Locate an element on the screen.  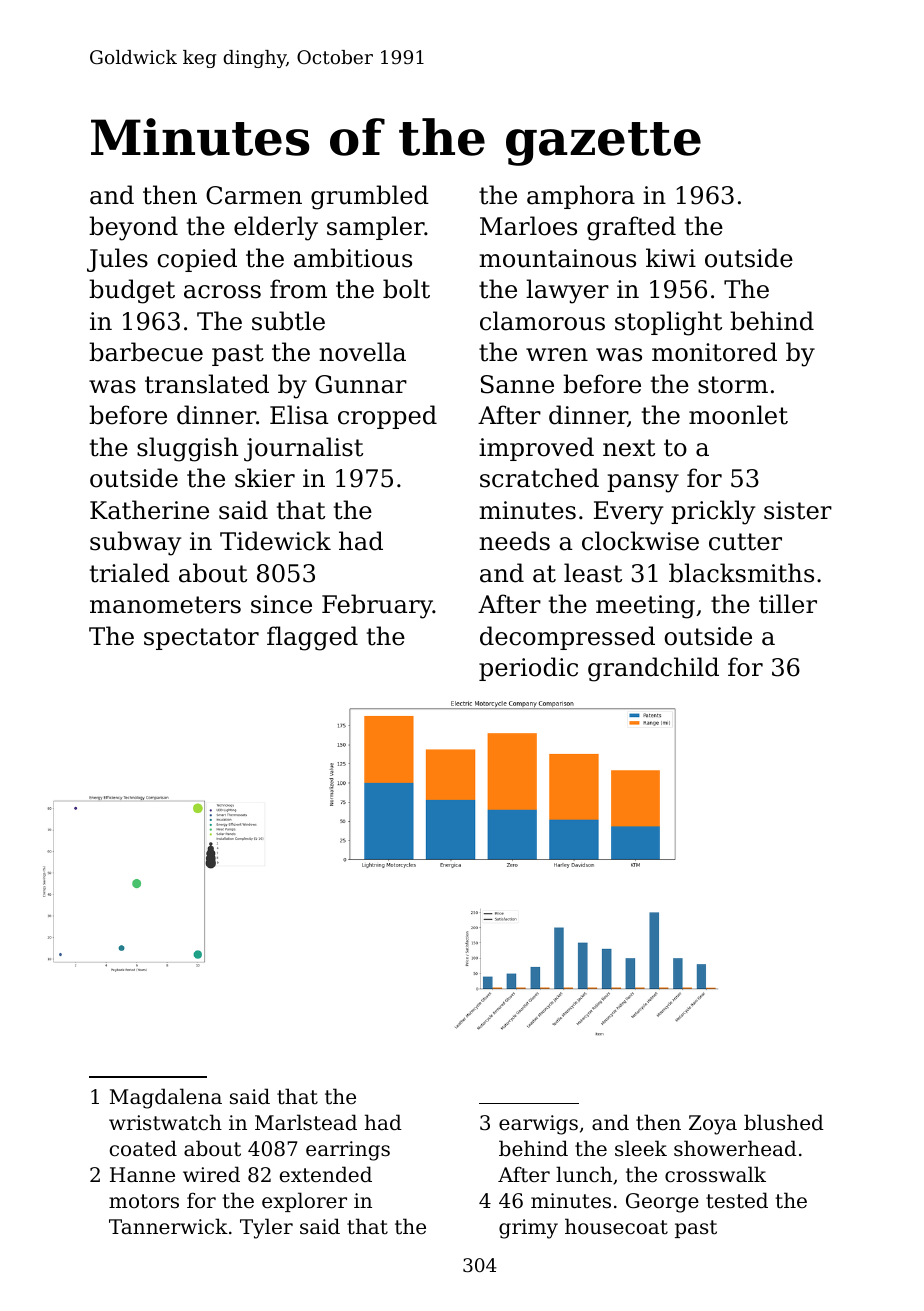
grumbled is located at coordinates (370, 197).
